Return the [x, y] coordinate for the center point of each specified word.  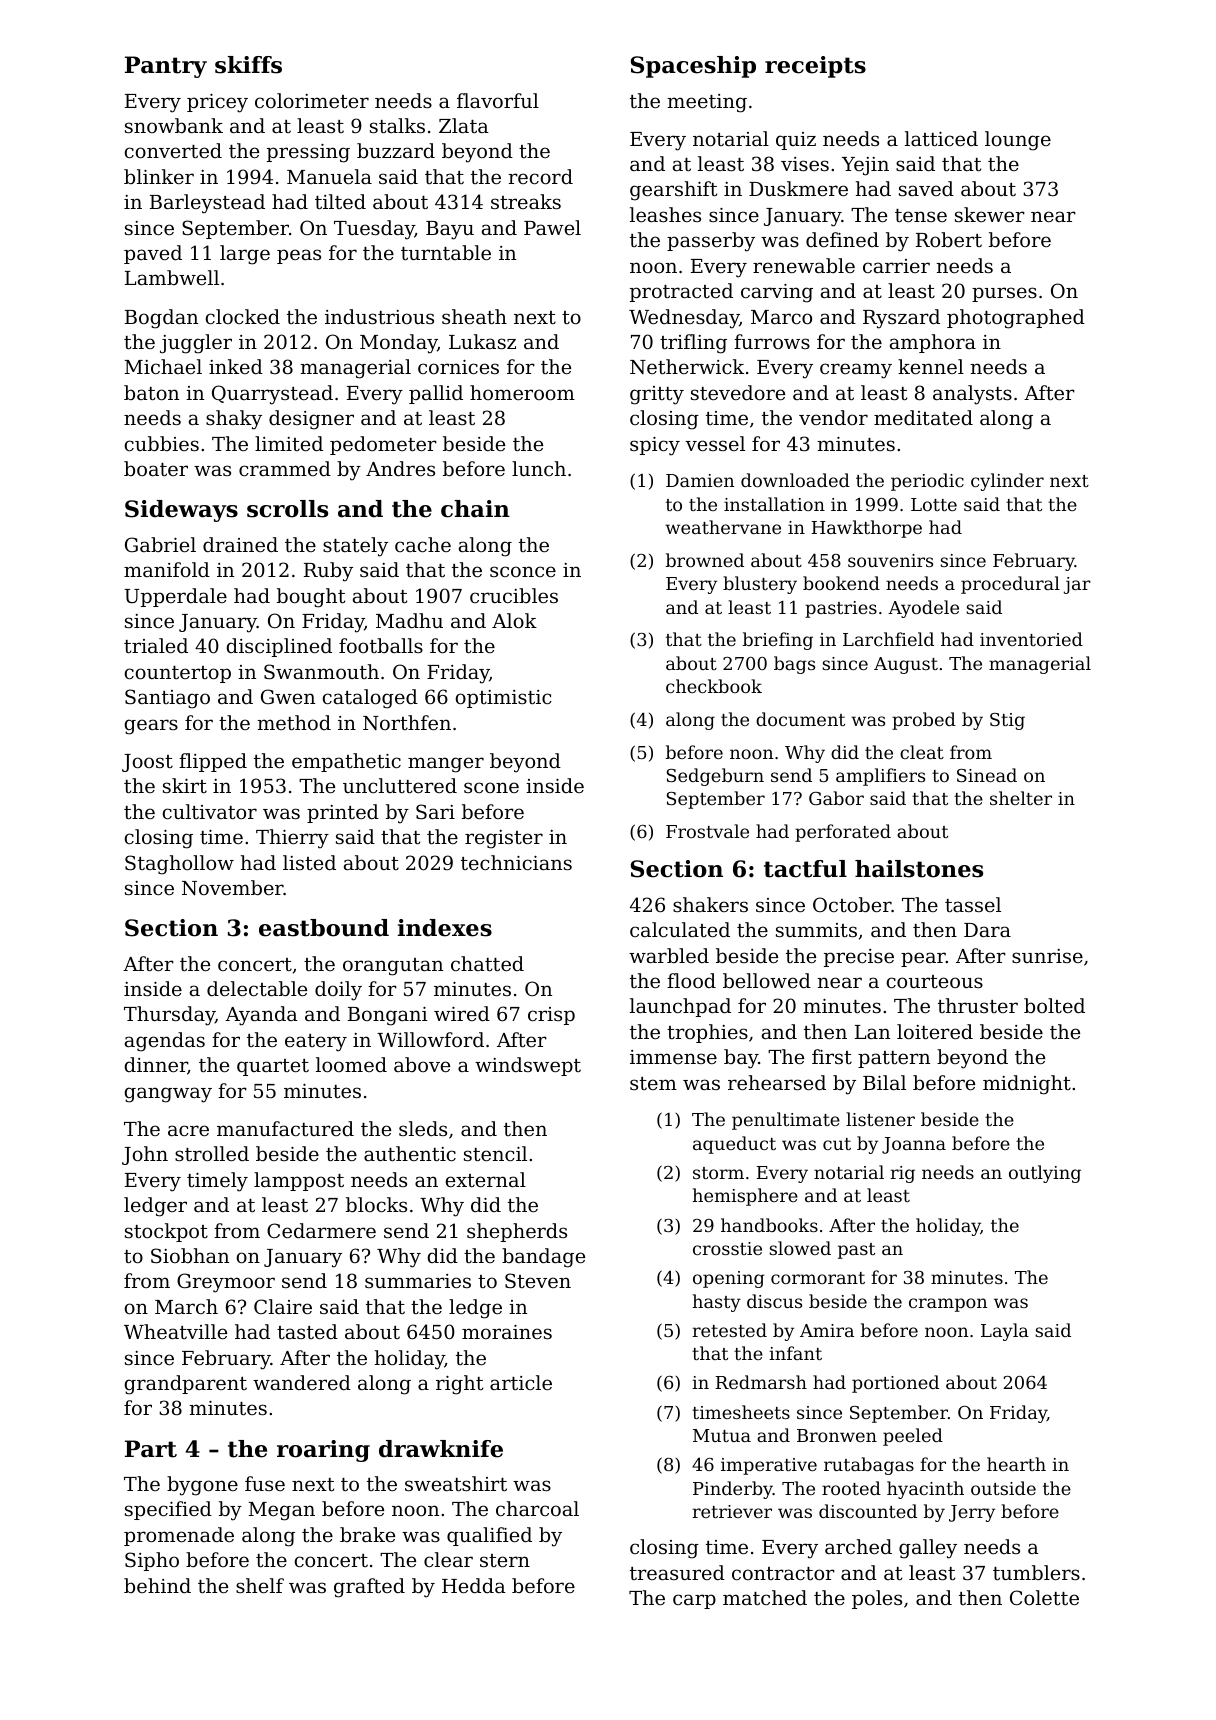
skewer [990, 214]
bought [311, 598]
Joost [147, 763]
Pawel [552, 227]
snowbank [174, 125]
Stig [1007, 721]
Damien [700, 480]
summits [816, 930]
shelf [260, 1585]
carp [694, 1601]
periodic [927, 482]
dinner [156, 1066]
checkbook [714, 686]
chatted [487, 963]
